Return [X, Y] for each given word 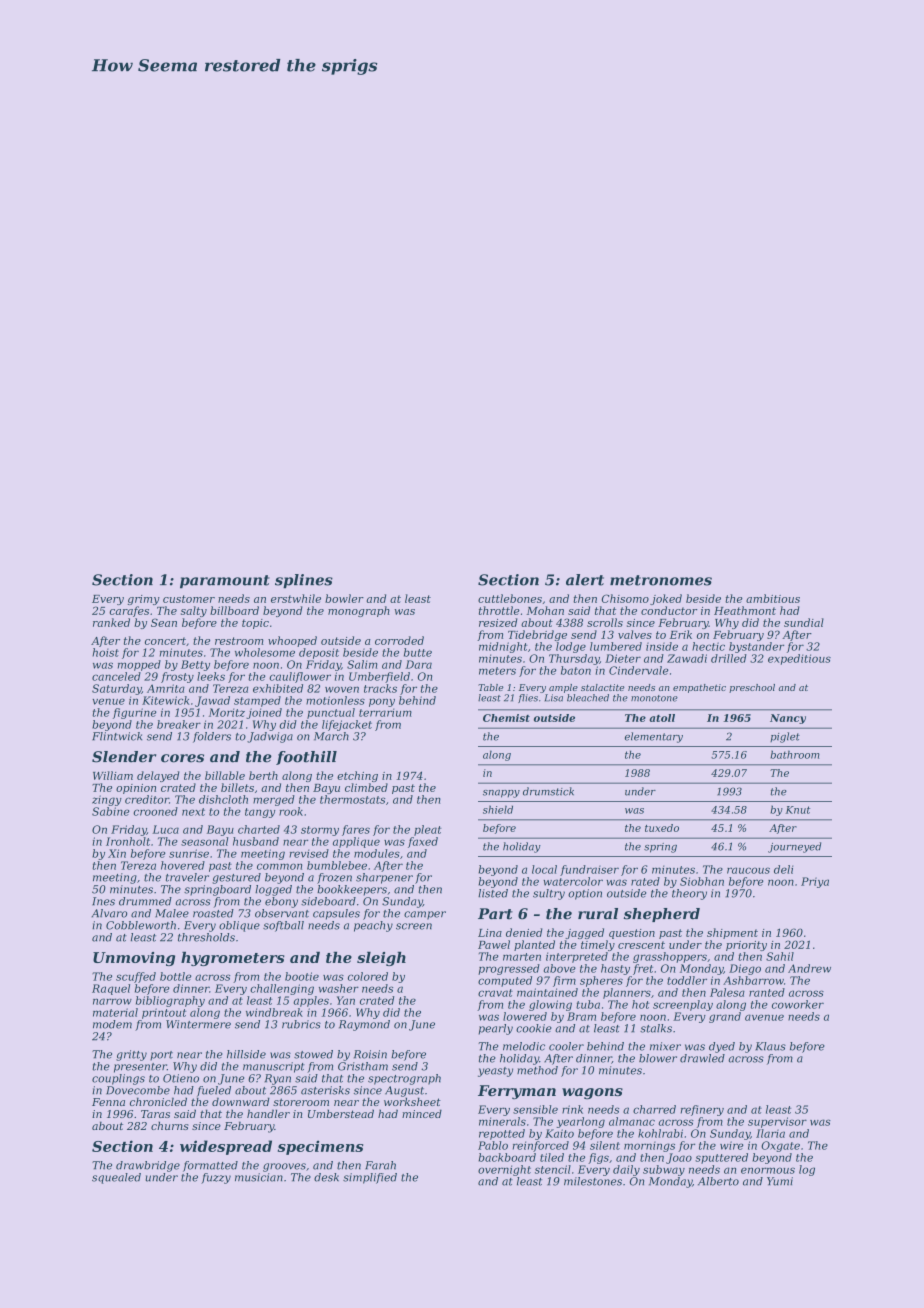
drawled [702, 1058]
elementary [654, 737]
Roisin [370, 1054]
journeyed [794, 847]
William [113, 775]
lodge [571, 647]
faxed [423, 842]
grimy [144, 600]
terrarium [385, 712]
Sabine [110, 811]
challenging [282, 989]
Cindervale [638, 670]
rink [572, 1109]
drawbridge [148, 1166]
